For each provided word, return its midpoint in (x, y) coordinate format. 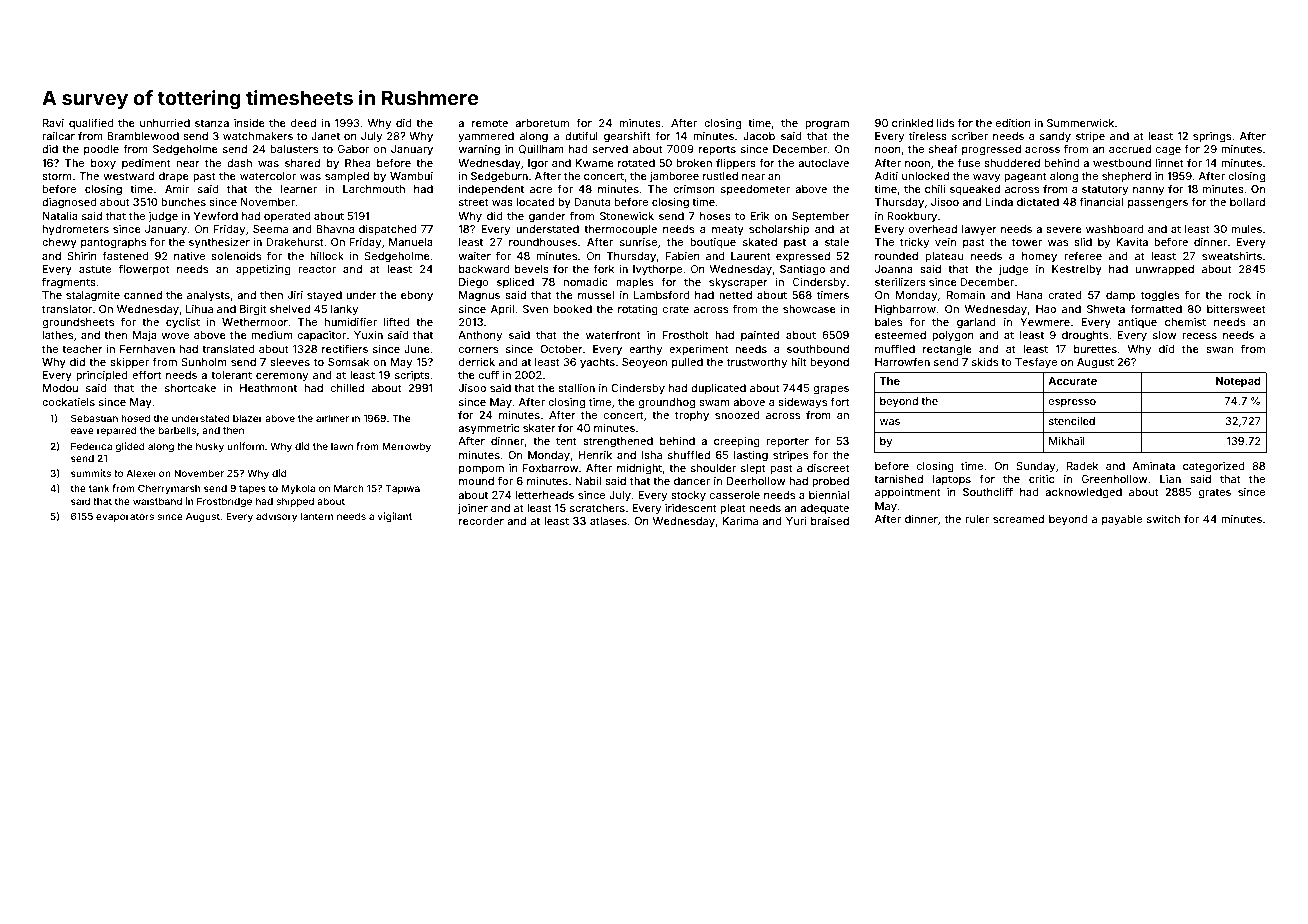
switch (1163, 519)
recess (1199, 336)
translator (67, 309)
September (821, 217)
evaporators (125, 517)
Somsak (348, 362)
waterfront (613, 334)
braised (830, 521)
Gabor (353, 149)
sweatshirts (1232, 256)
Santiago (802, 270)
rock (1239, 295)
